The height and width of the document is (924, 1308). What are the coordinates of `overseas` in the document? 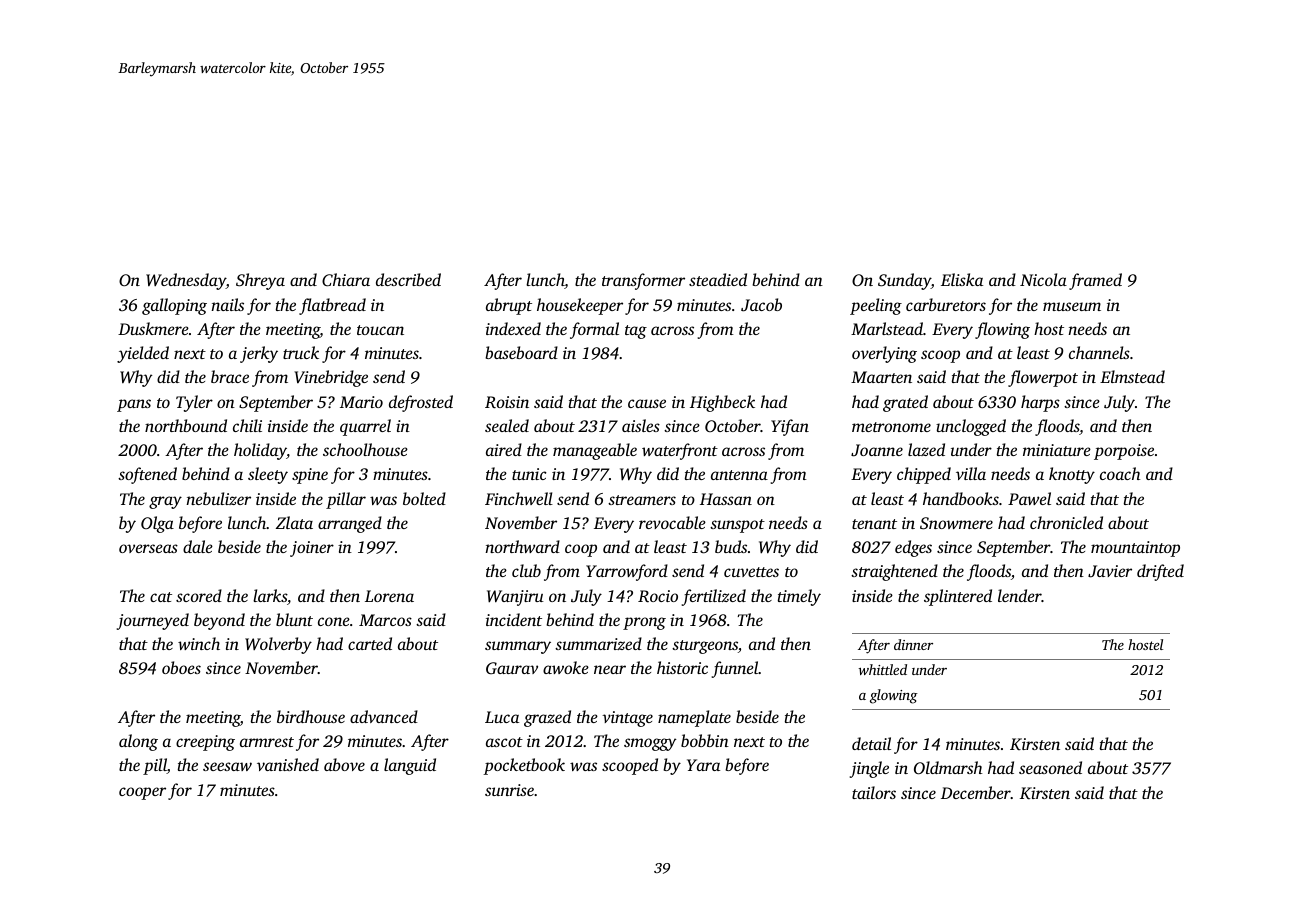 It's located at (148, 548).
